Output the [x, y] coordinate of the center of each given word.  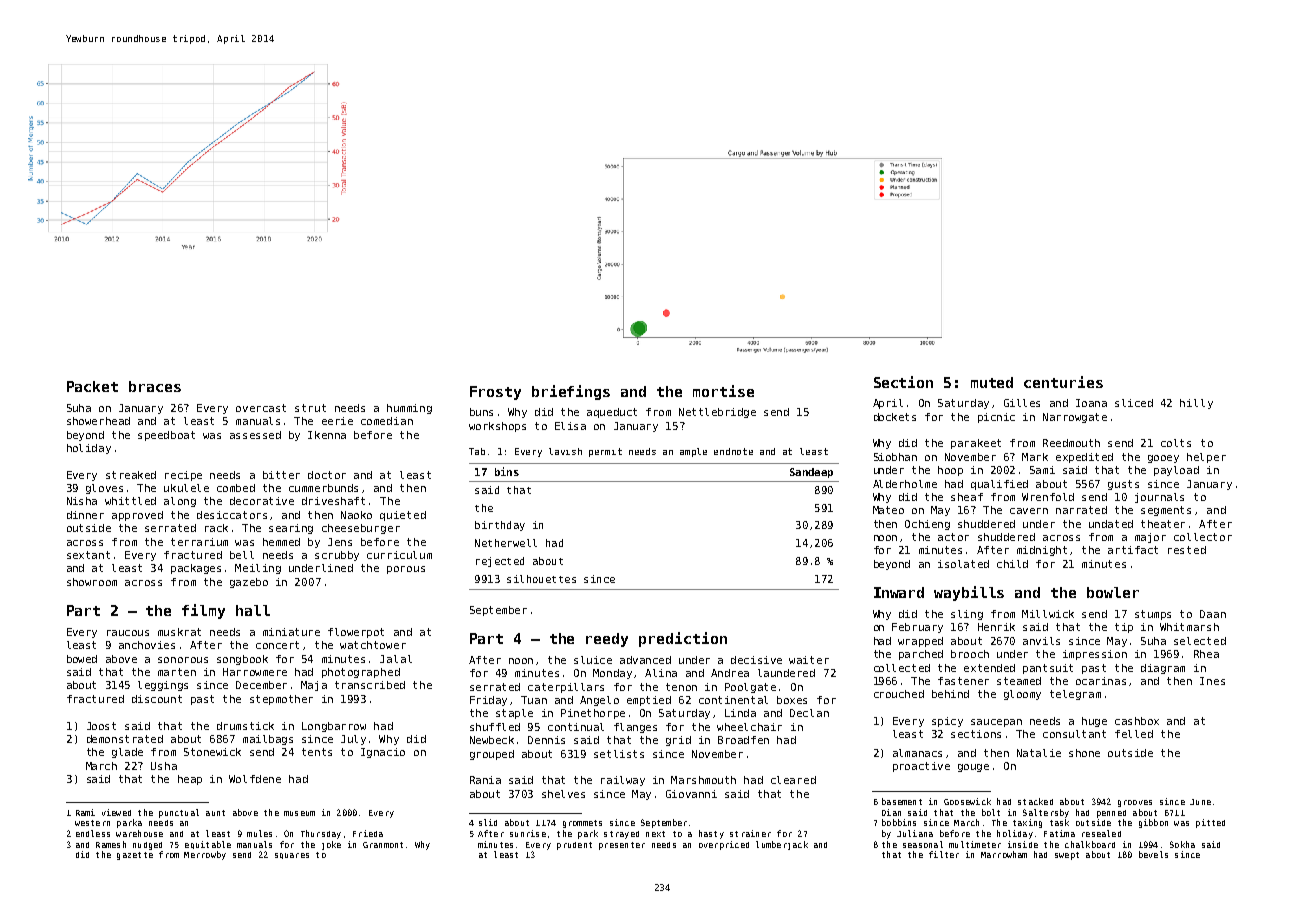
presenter [622, 846]
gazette [135, 856]
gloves [104, 489]
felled [1134, 734]
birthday [500, 526]
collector [1203, 537]
